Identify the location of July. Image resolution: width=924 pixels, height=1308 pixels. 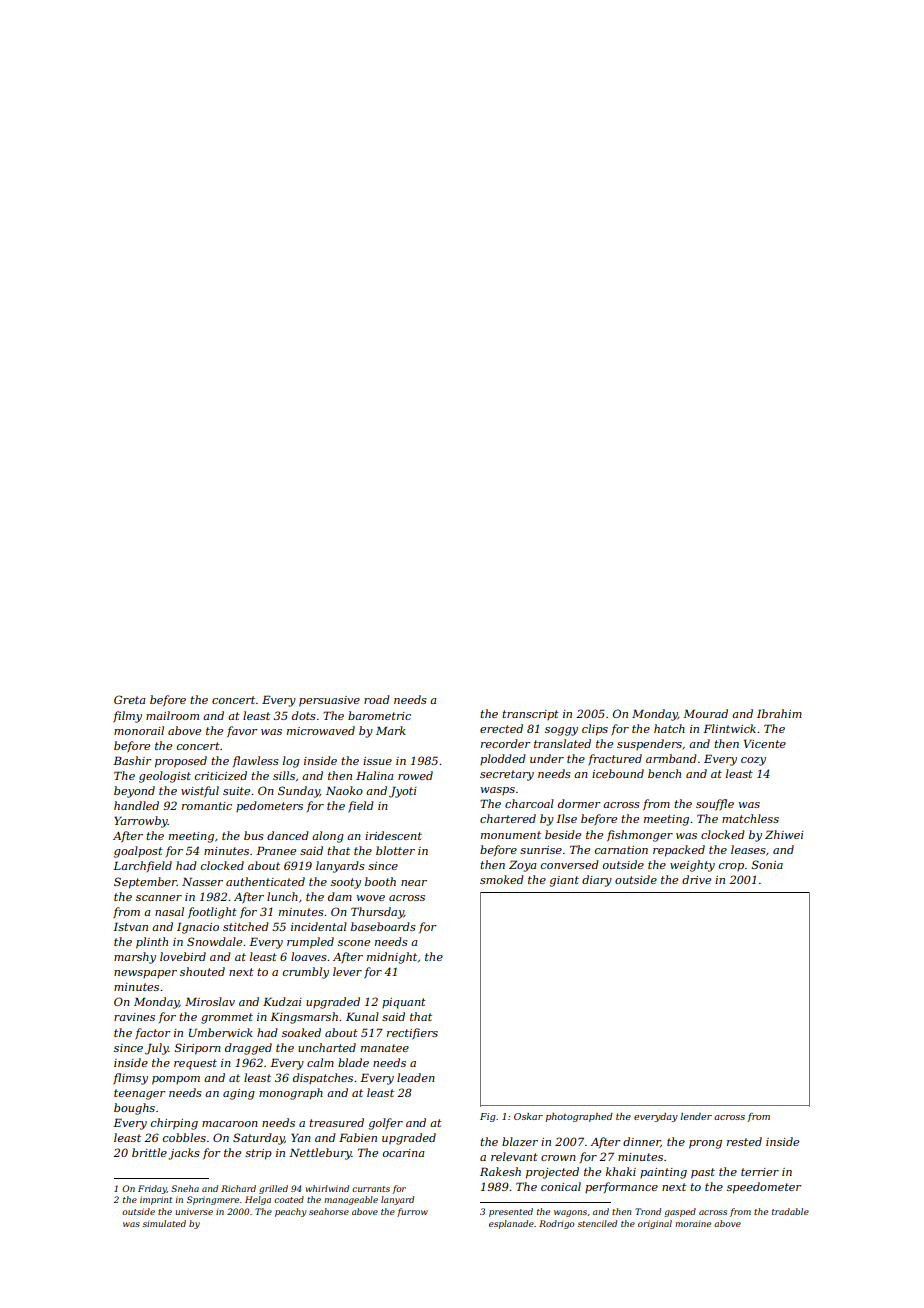
(157, 1049).
